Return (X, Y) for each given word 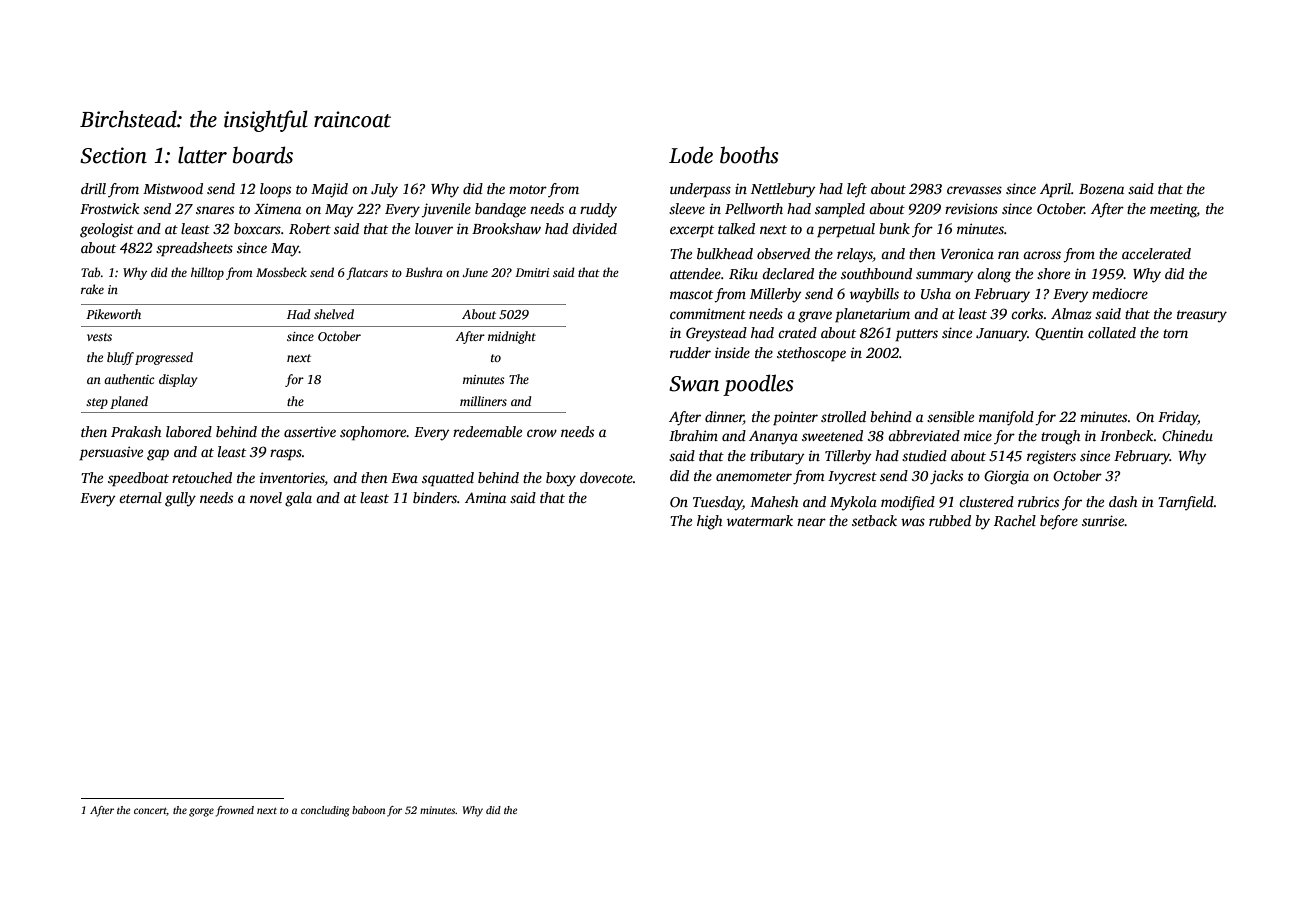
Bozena (1101, 189)
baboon (368, 810)
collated (1112, 332)
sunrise (1103, 520)
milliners (483, 401)
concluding (325, 811)
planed (129, 402)
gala (298, 499)
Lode (691, 155)
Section (113, 155)
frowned (235, 811)
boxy (561, 479)
